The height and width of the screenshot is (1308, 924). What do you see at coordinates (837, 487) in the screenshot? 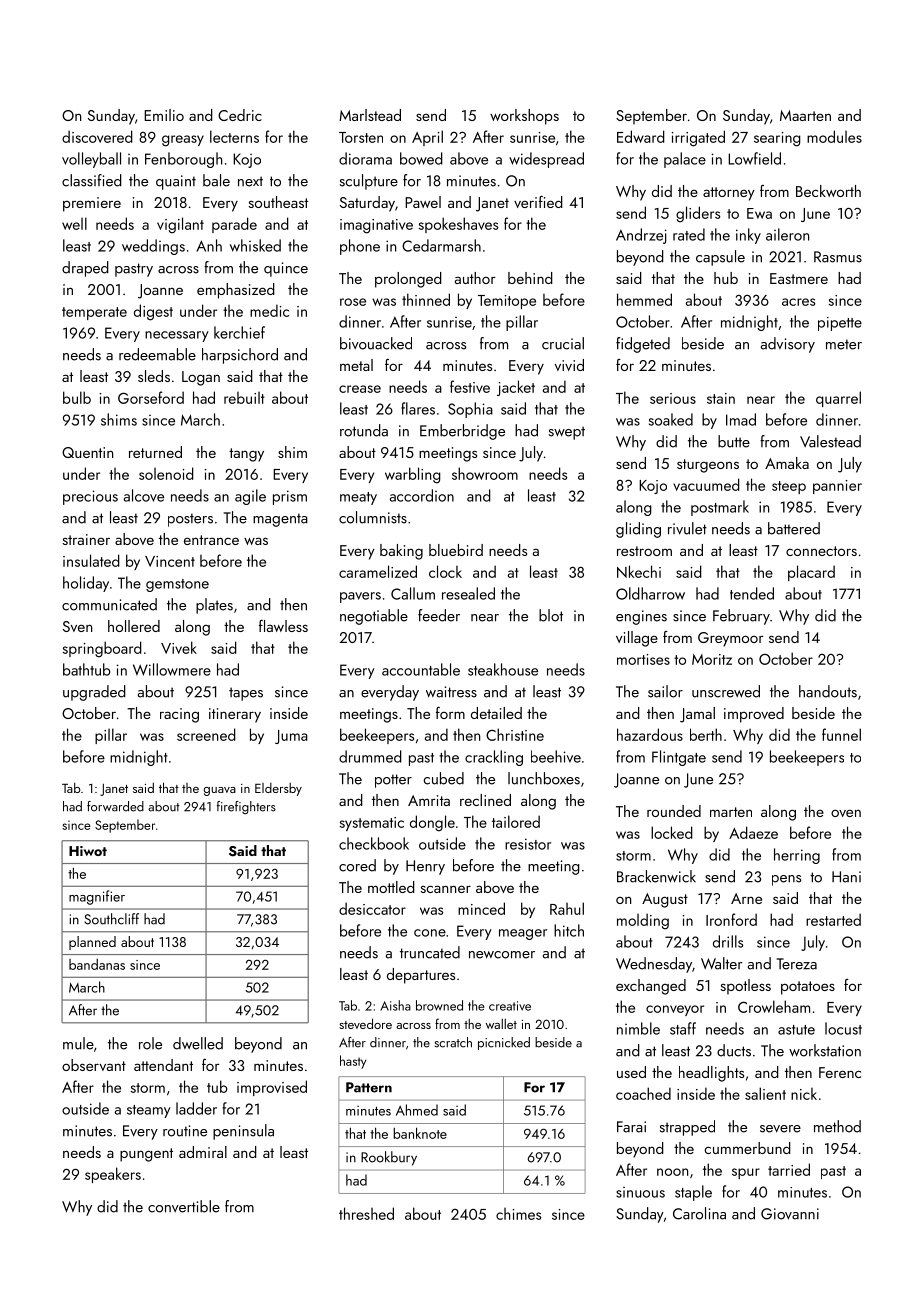
I see `pannier` at bounding box center [837, 487].
